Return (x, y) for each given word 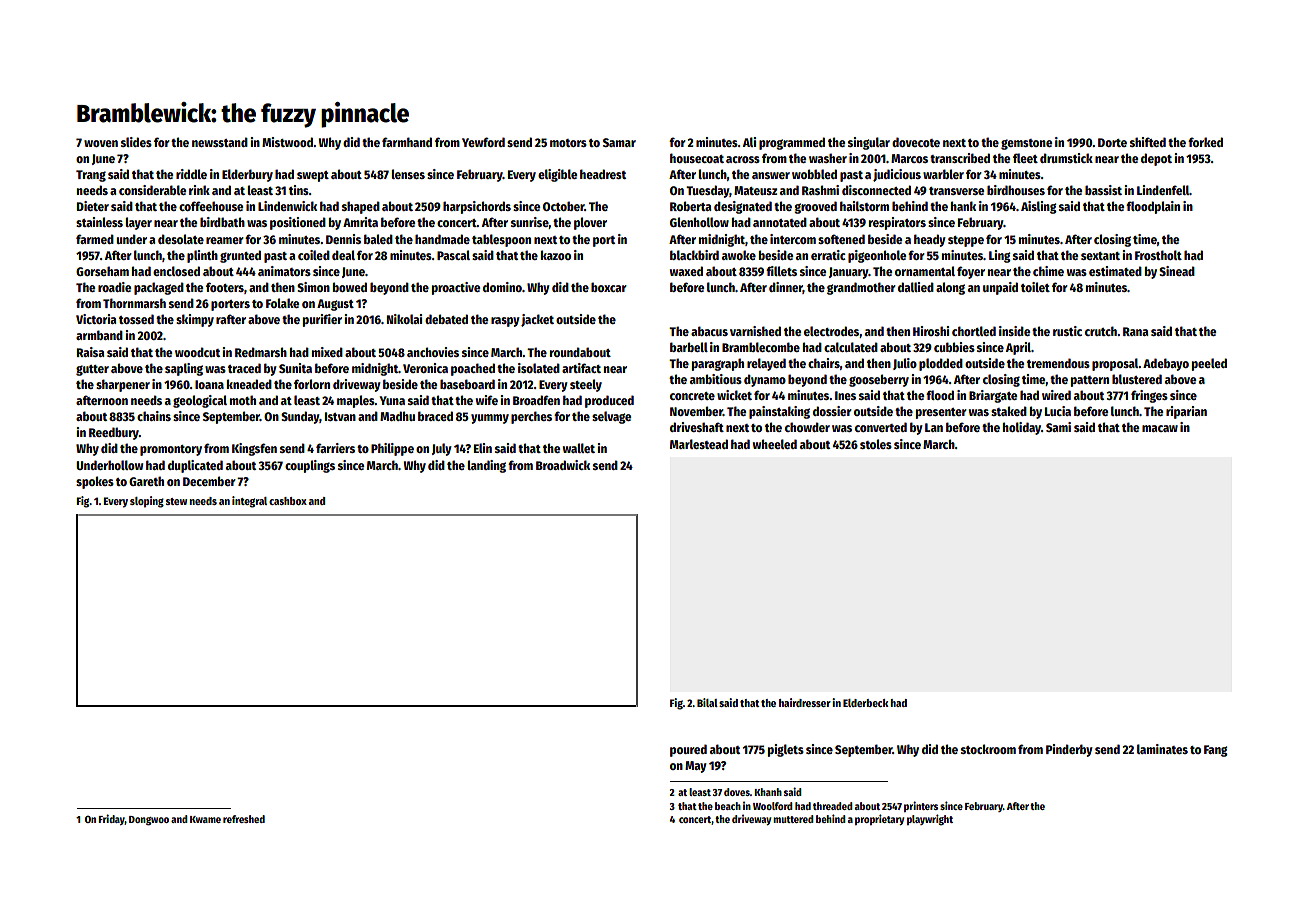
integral (249, 502)
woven (101, 143)
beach (728, 806)
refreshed (244, 819)
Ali (749, 142)
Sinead (1177, 271)
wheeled (775, 444)
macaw (1160, 428)
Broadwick (563, 465)
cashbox (288, 501)
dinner (786, 288)
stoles (876, 444)
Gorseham (102, 271)
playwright (930, 820)
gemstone (1026, 144)
